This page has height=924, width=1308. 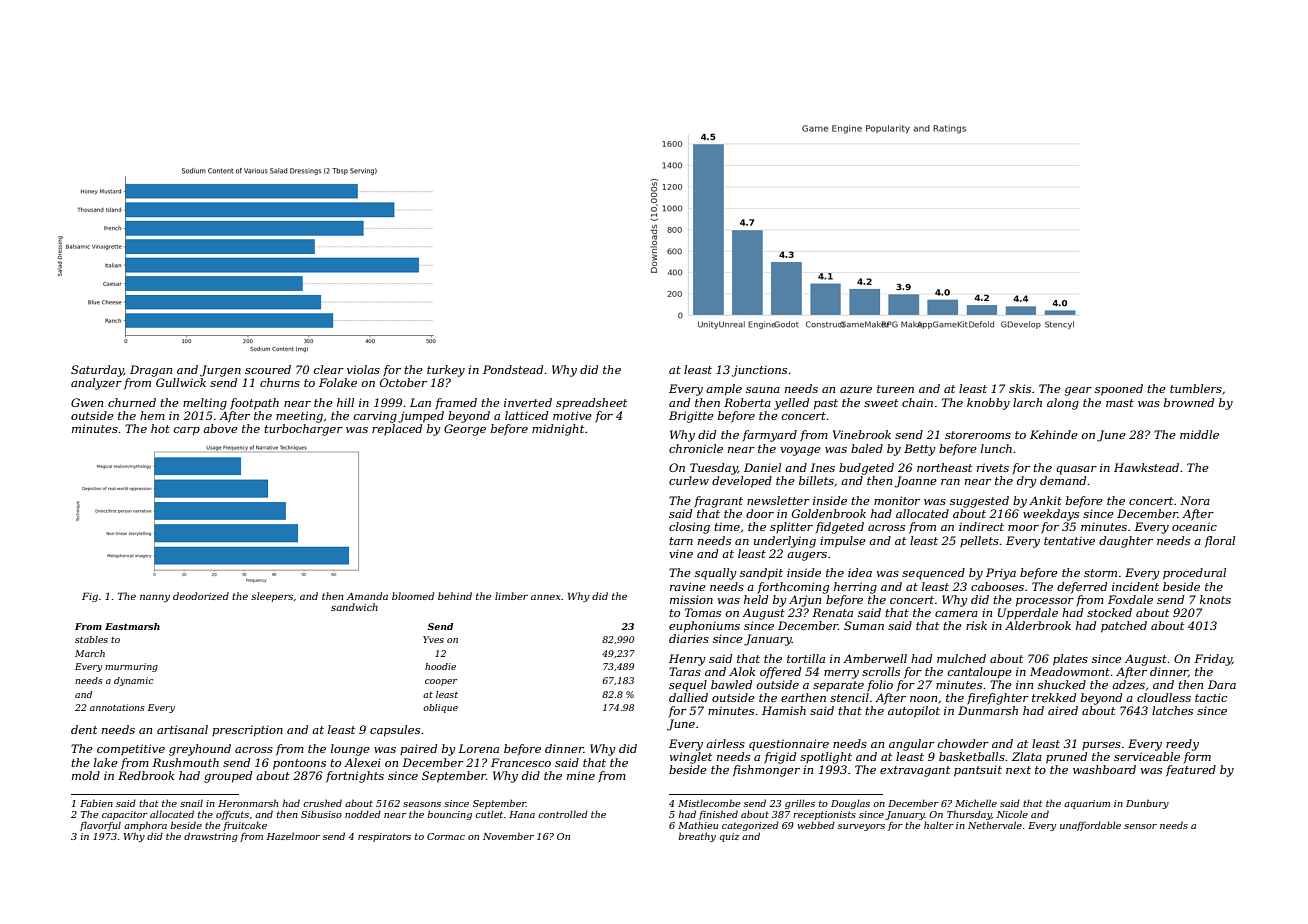 I want to click on sequenced, so click(x=933, y=574).
